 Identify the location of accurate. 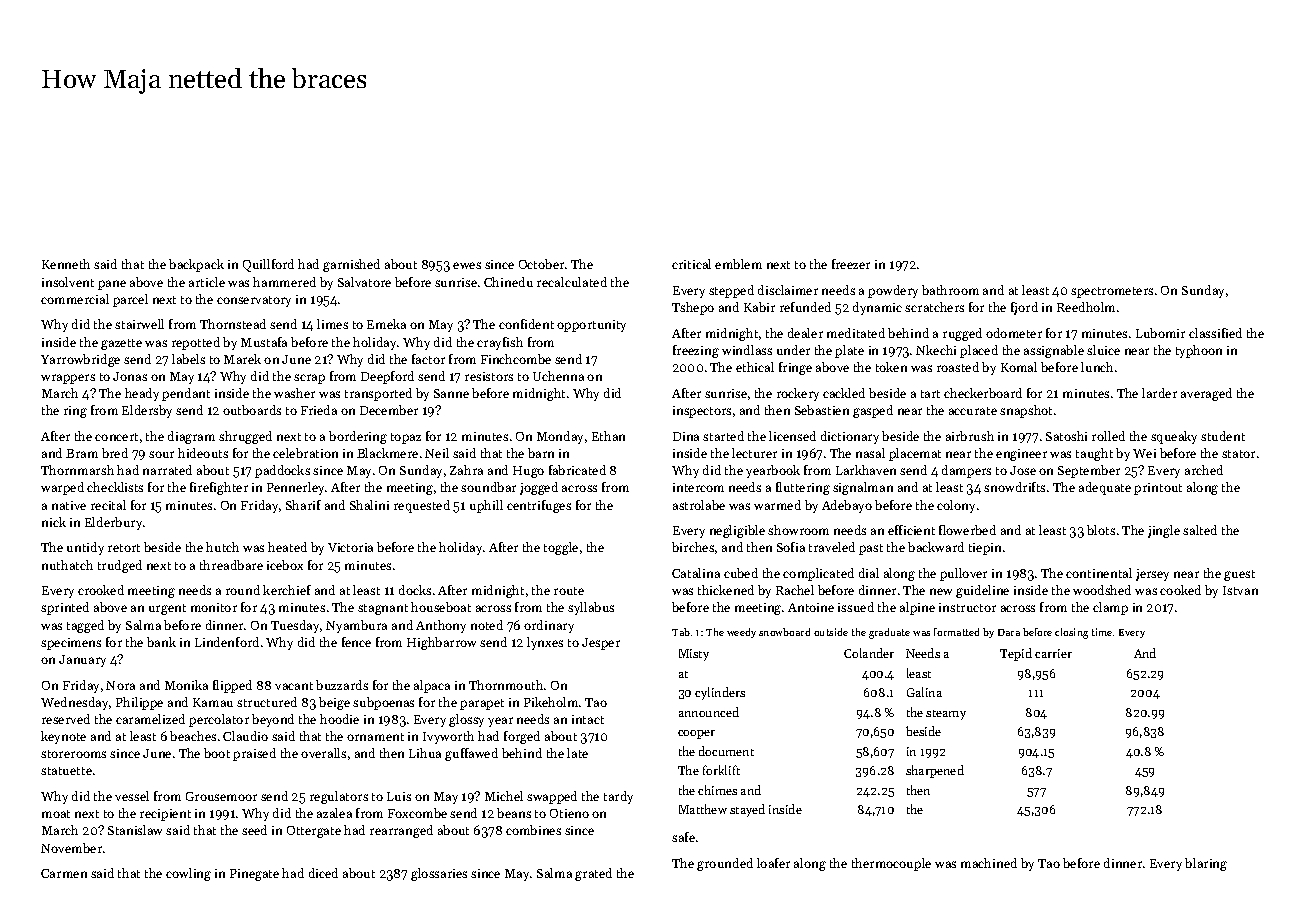
(973, 411).
